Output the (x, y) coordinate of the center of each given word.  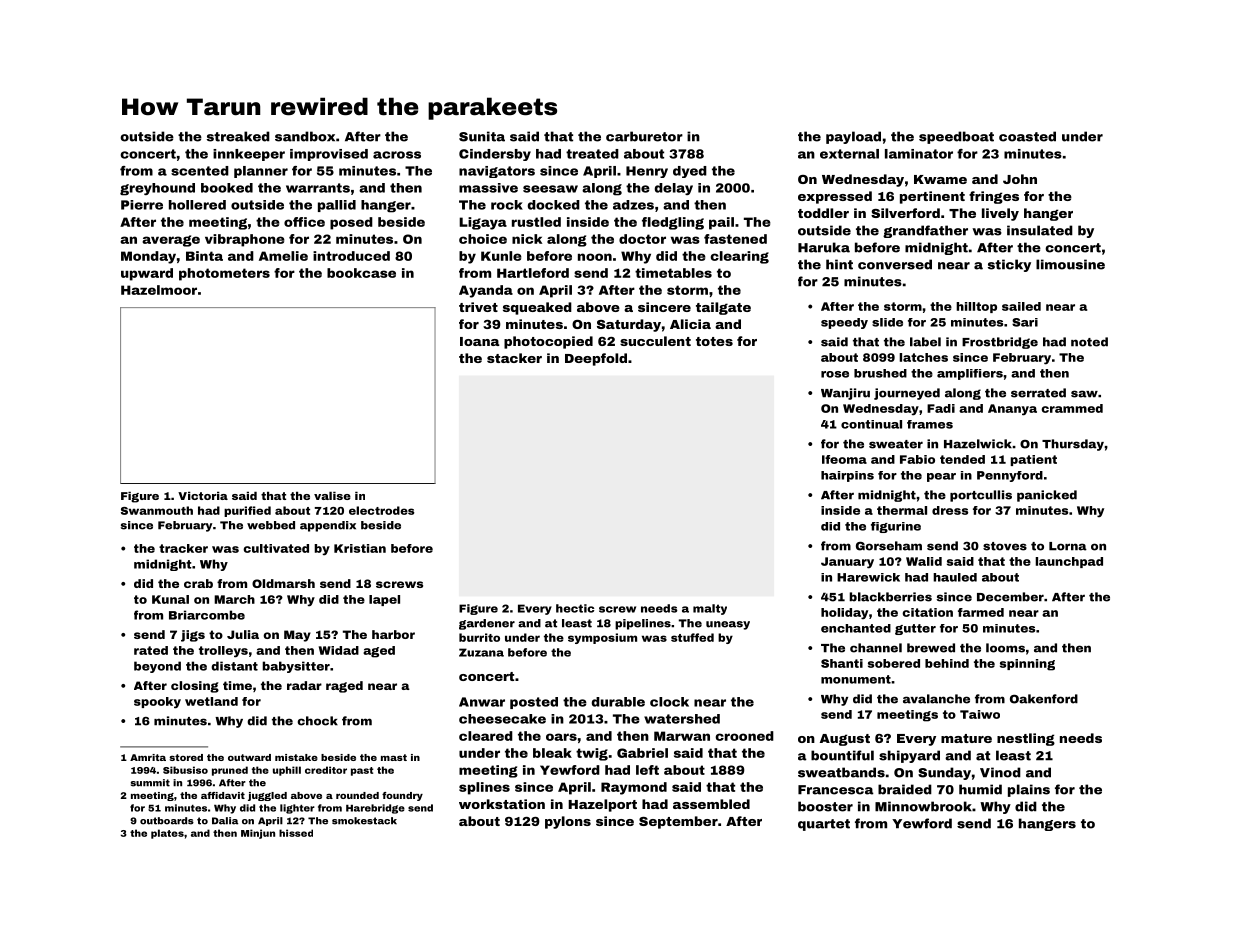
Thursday (1073, 445)
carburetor (644, 136)
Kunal (170, 599)
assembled (711, 804)
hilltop (976, 307)
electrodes (382, 510)
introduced (351, 256)
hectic (575, 608)
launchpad (1069, 562)
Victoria (203, 495)
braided (905, 789)
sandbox (305, 136)
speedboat (956, 137)
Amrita (148, 757)
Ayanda (486, 291)
